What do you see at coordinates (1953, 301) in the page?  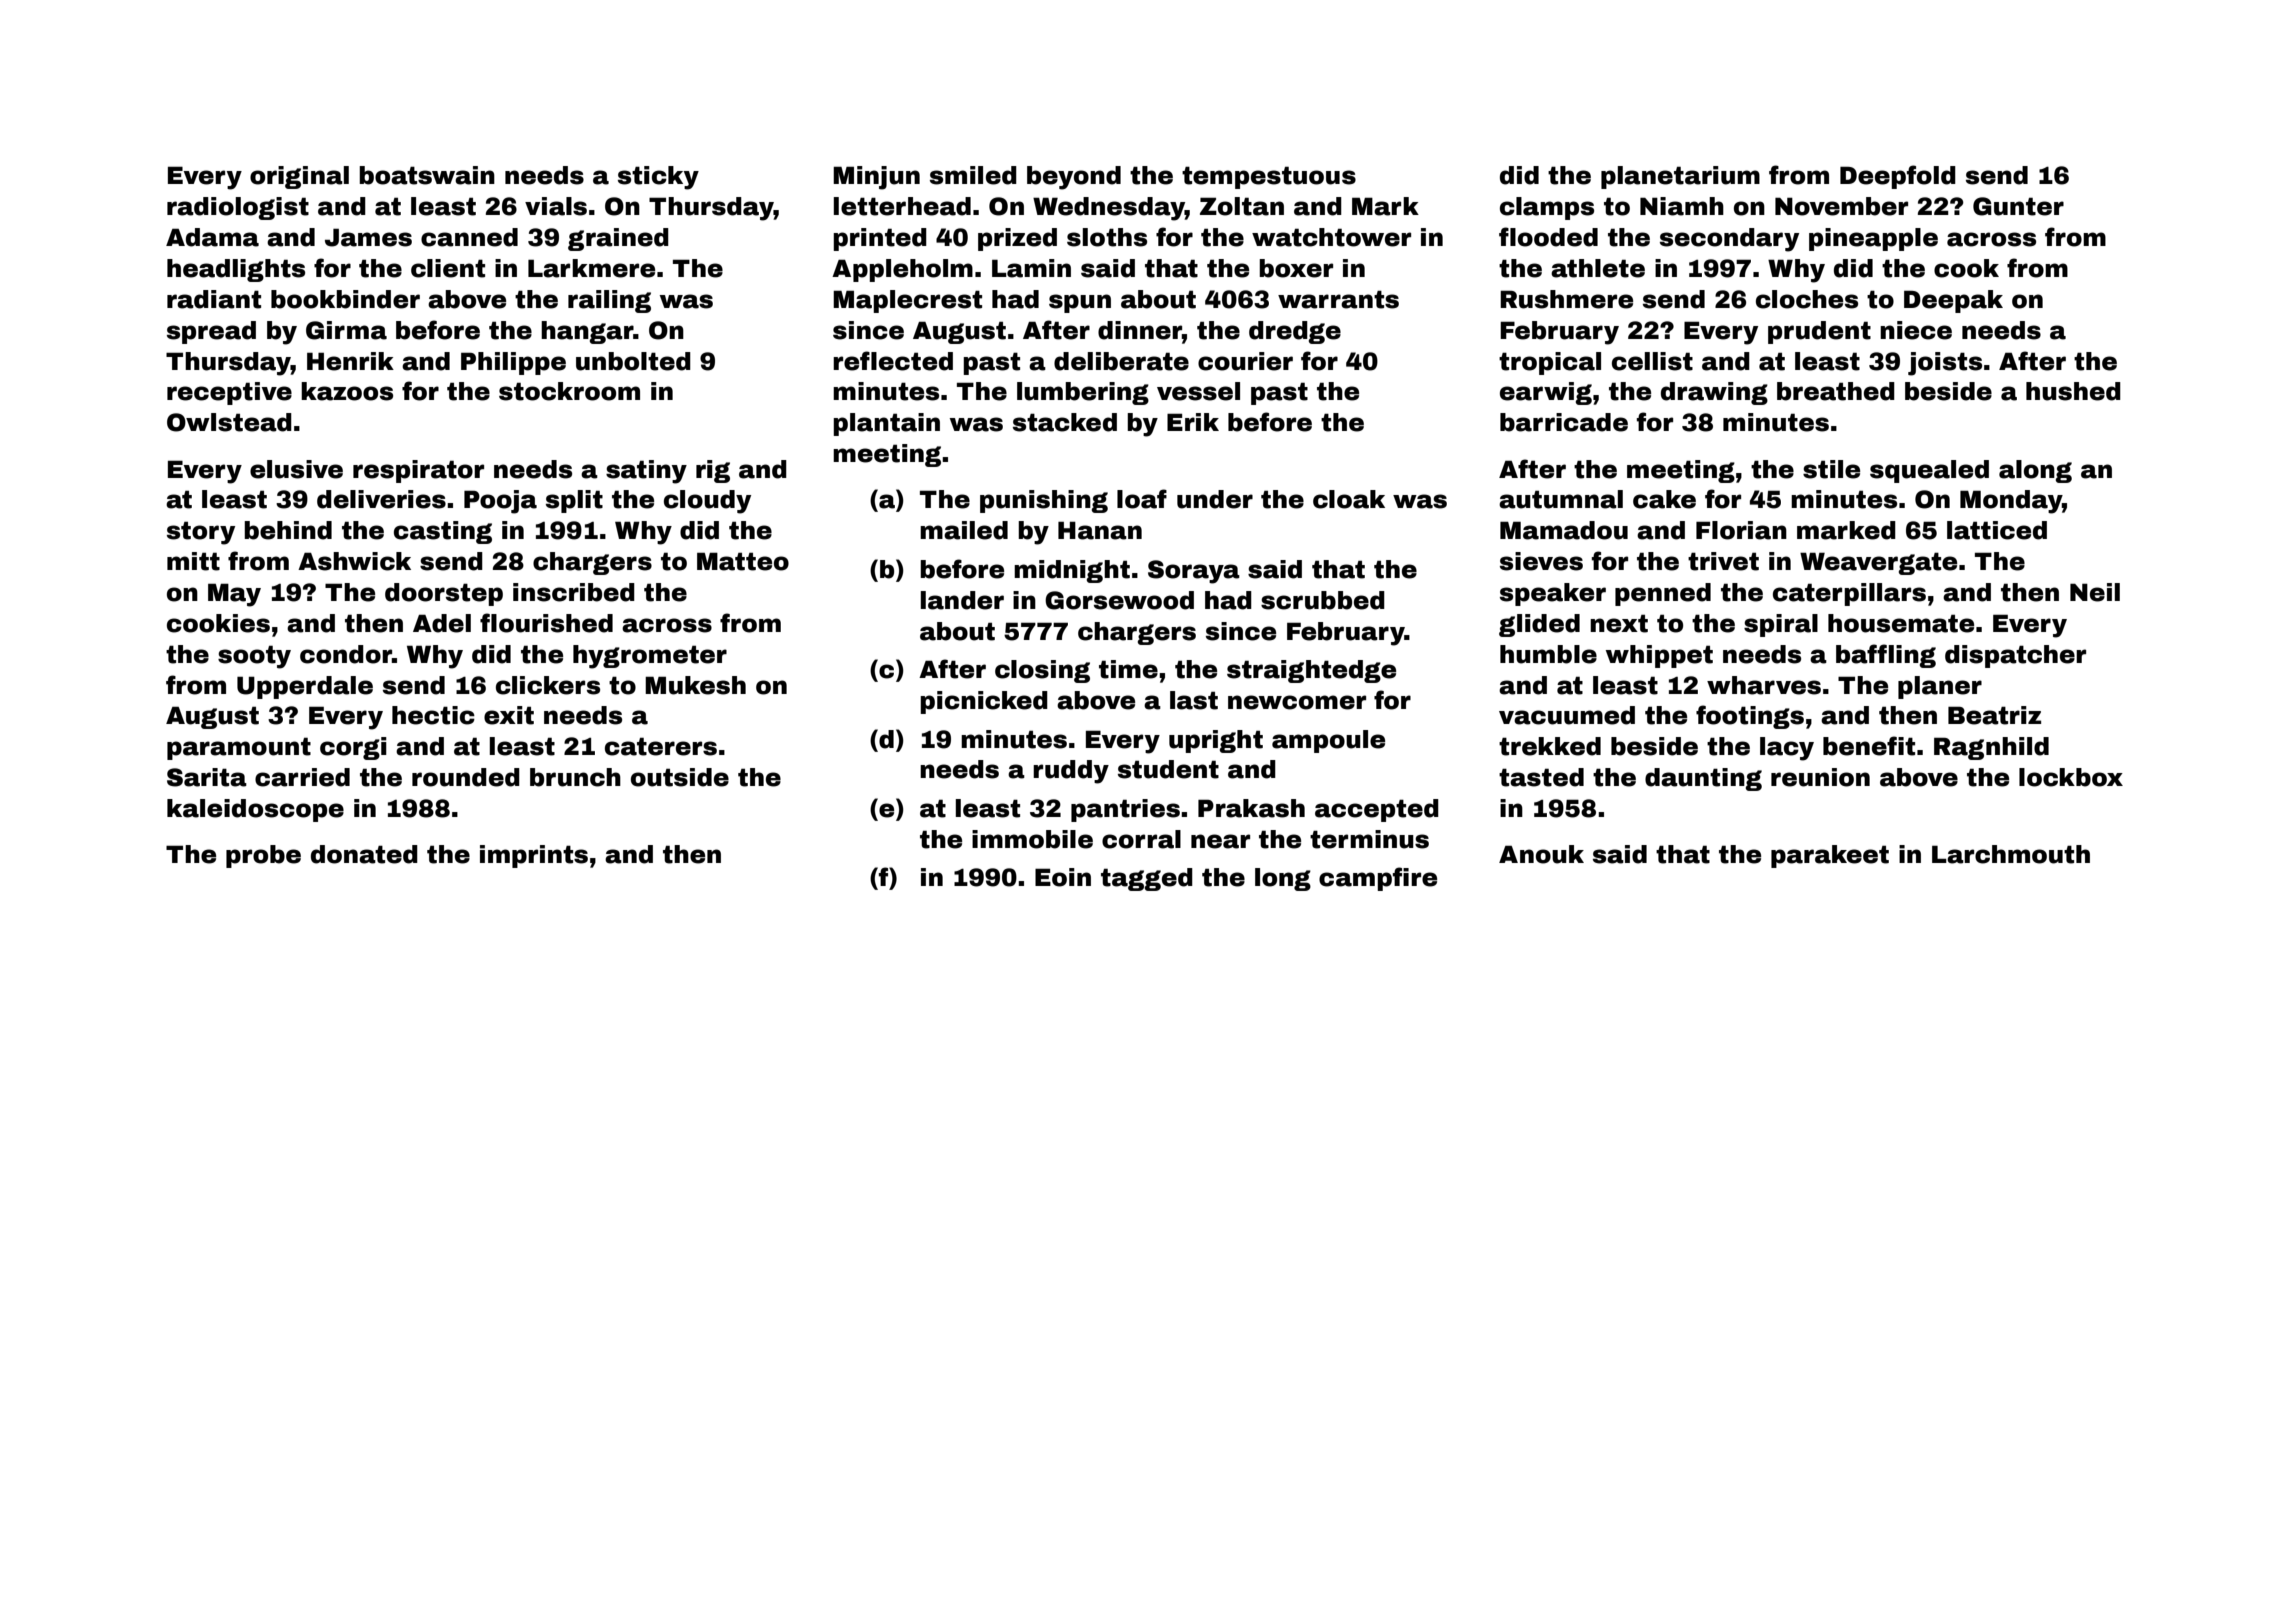 I see `Deepak` at bounding box center [1953, 301].
